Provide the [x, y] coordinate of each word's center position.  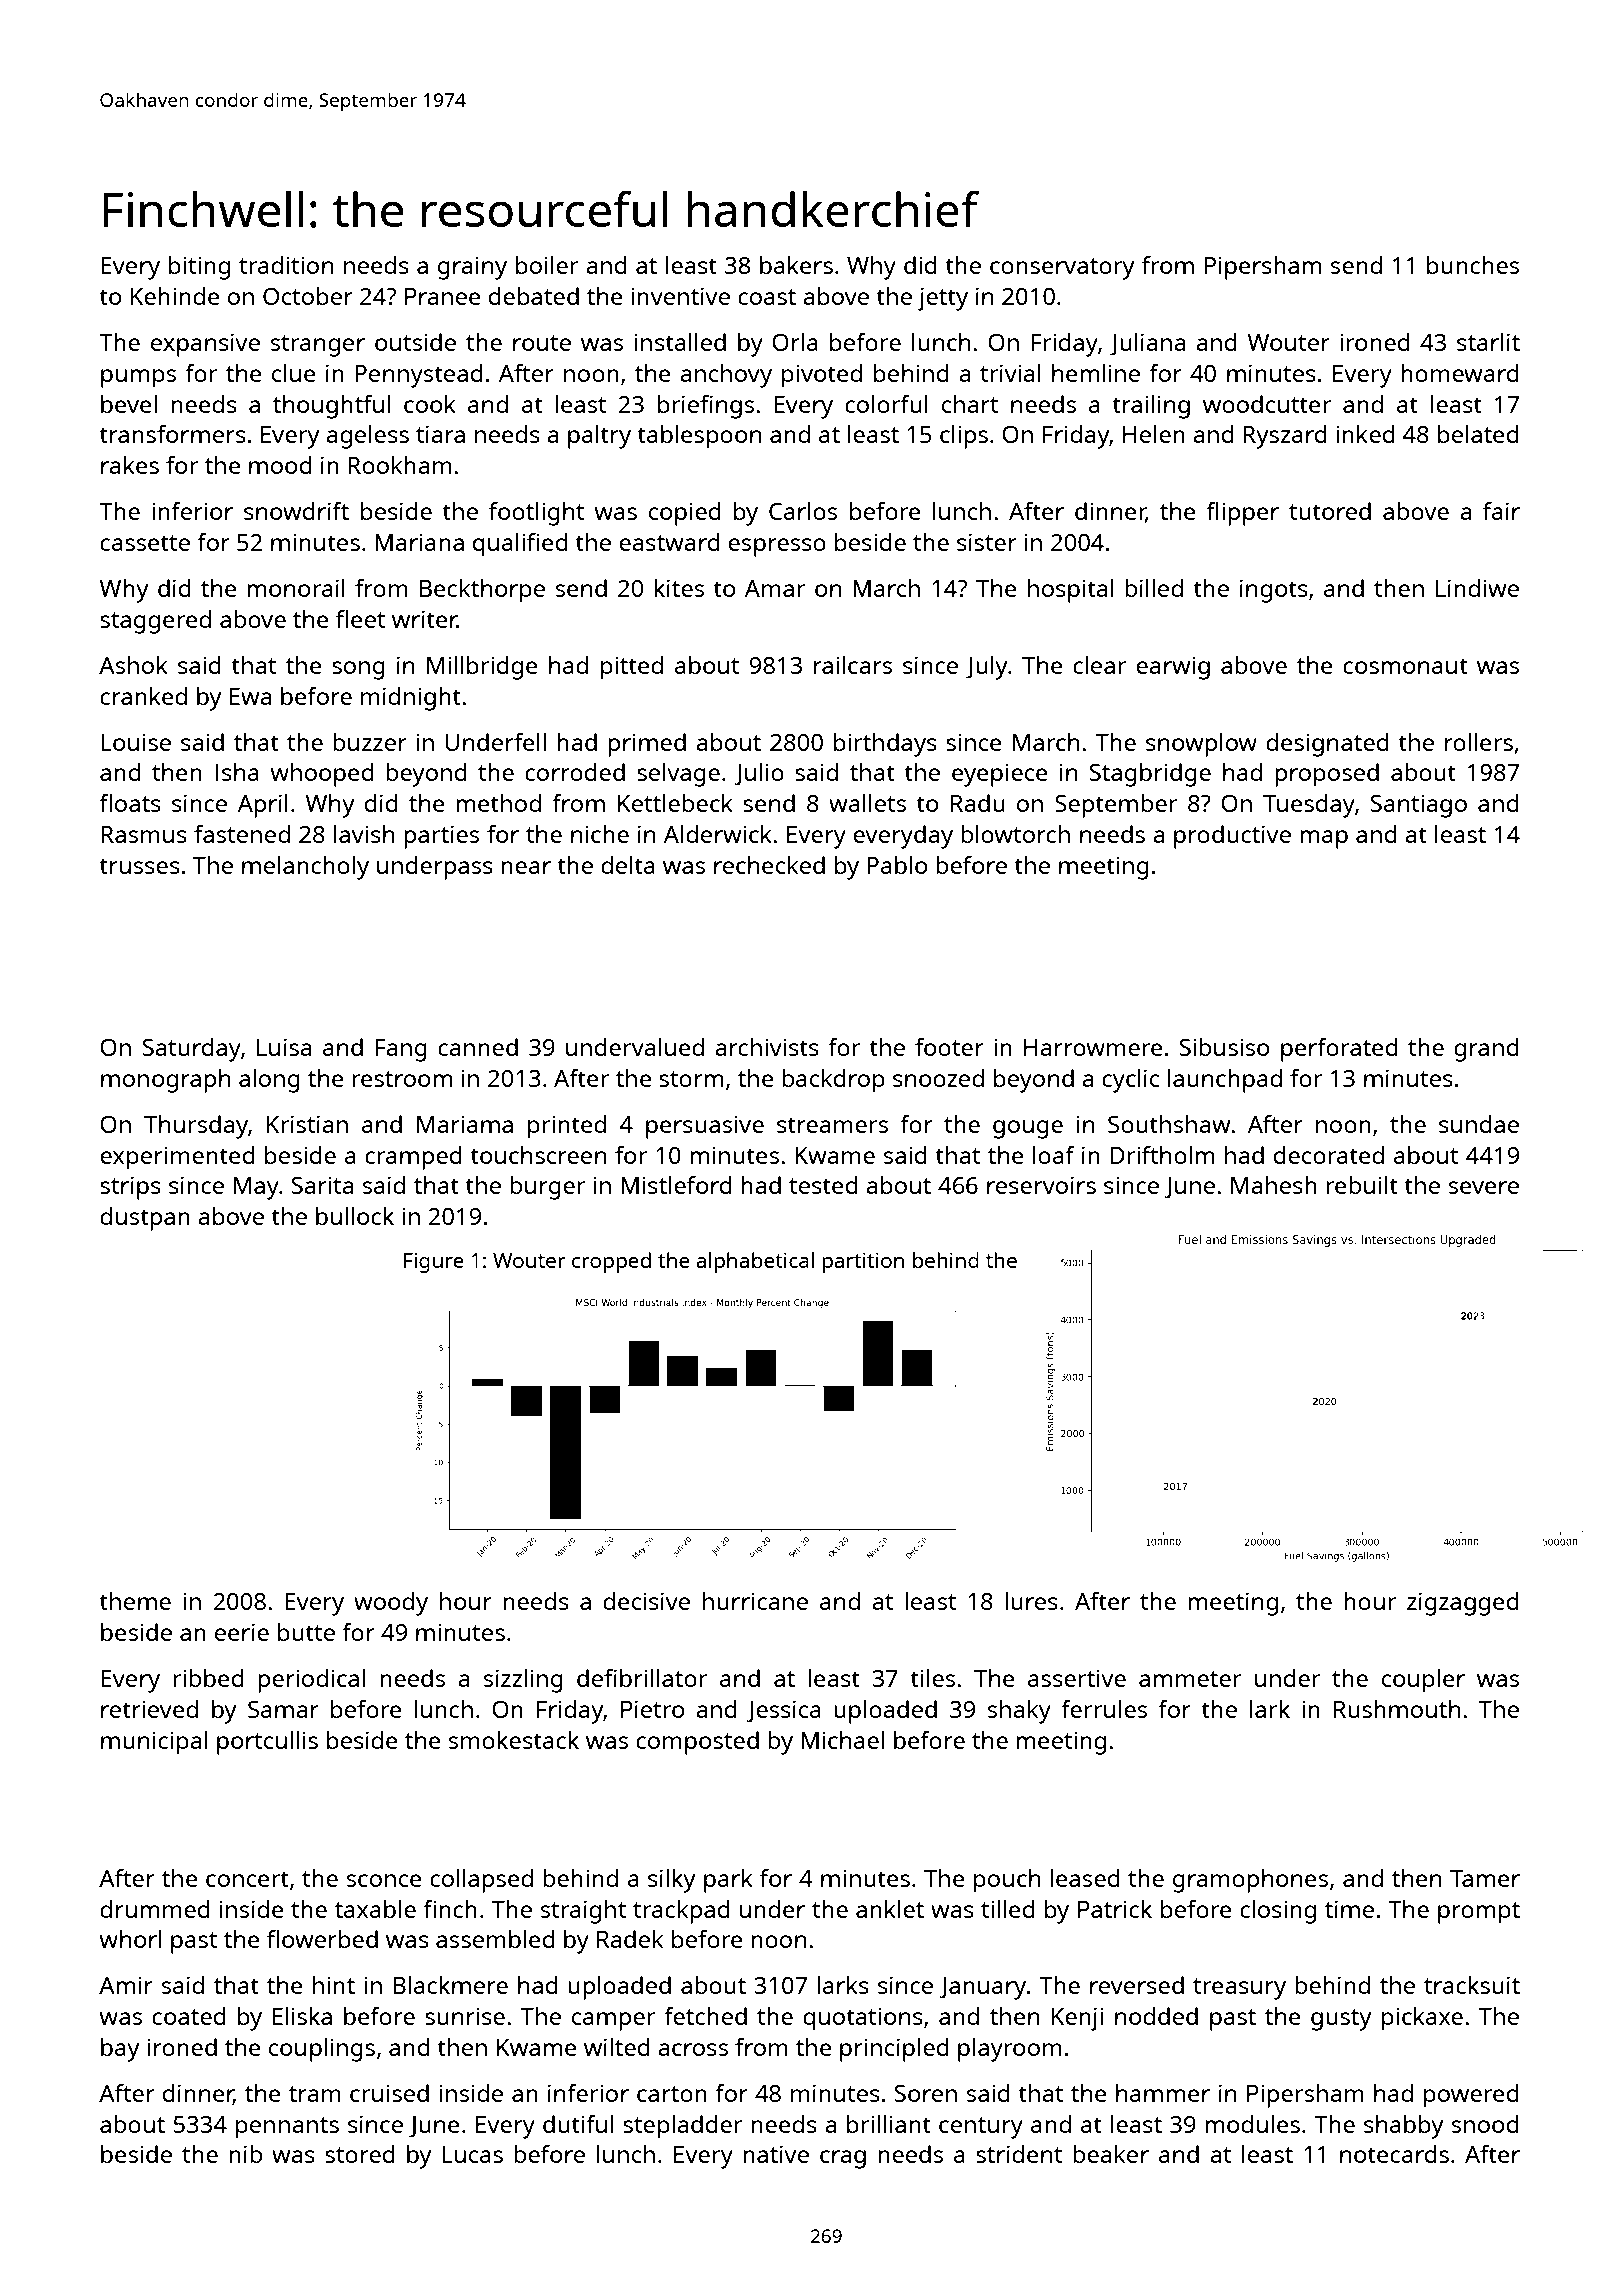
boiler [547, 265]
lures [1031, 1601]
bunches [1473, 265]
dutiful [578, 2124]
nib [245, 2154]
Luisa [284, 1047]
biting [199, 268]
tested [823, 1185]
